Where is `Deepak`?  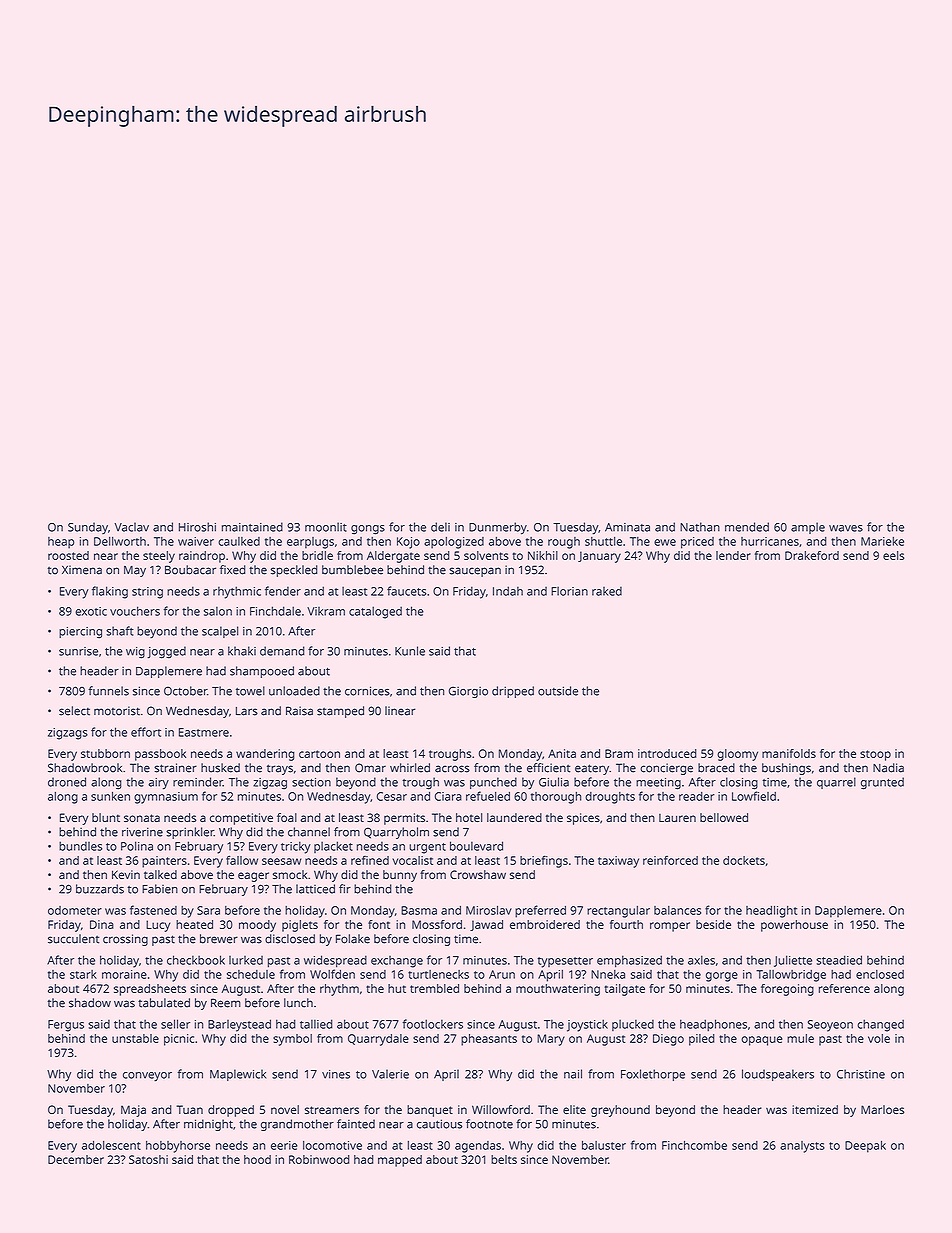
Deepak is located at coordinates (865, 1146).
